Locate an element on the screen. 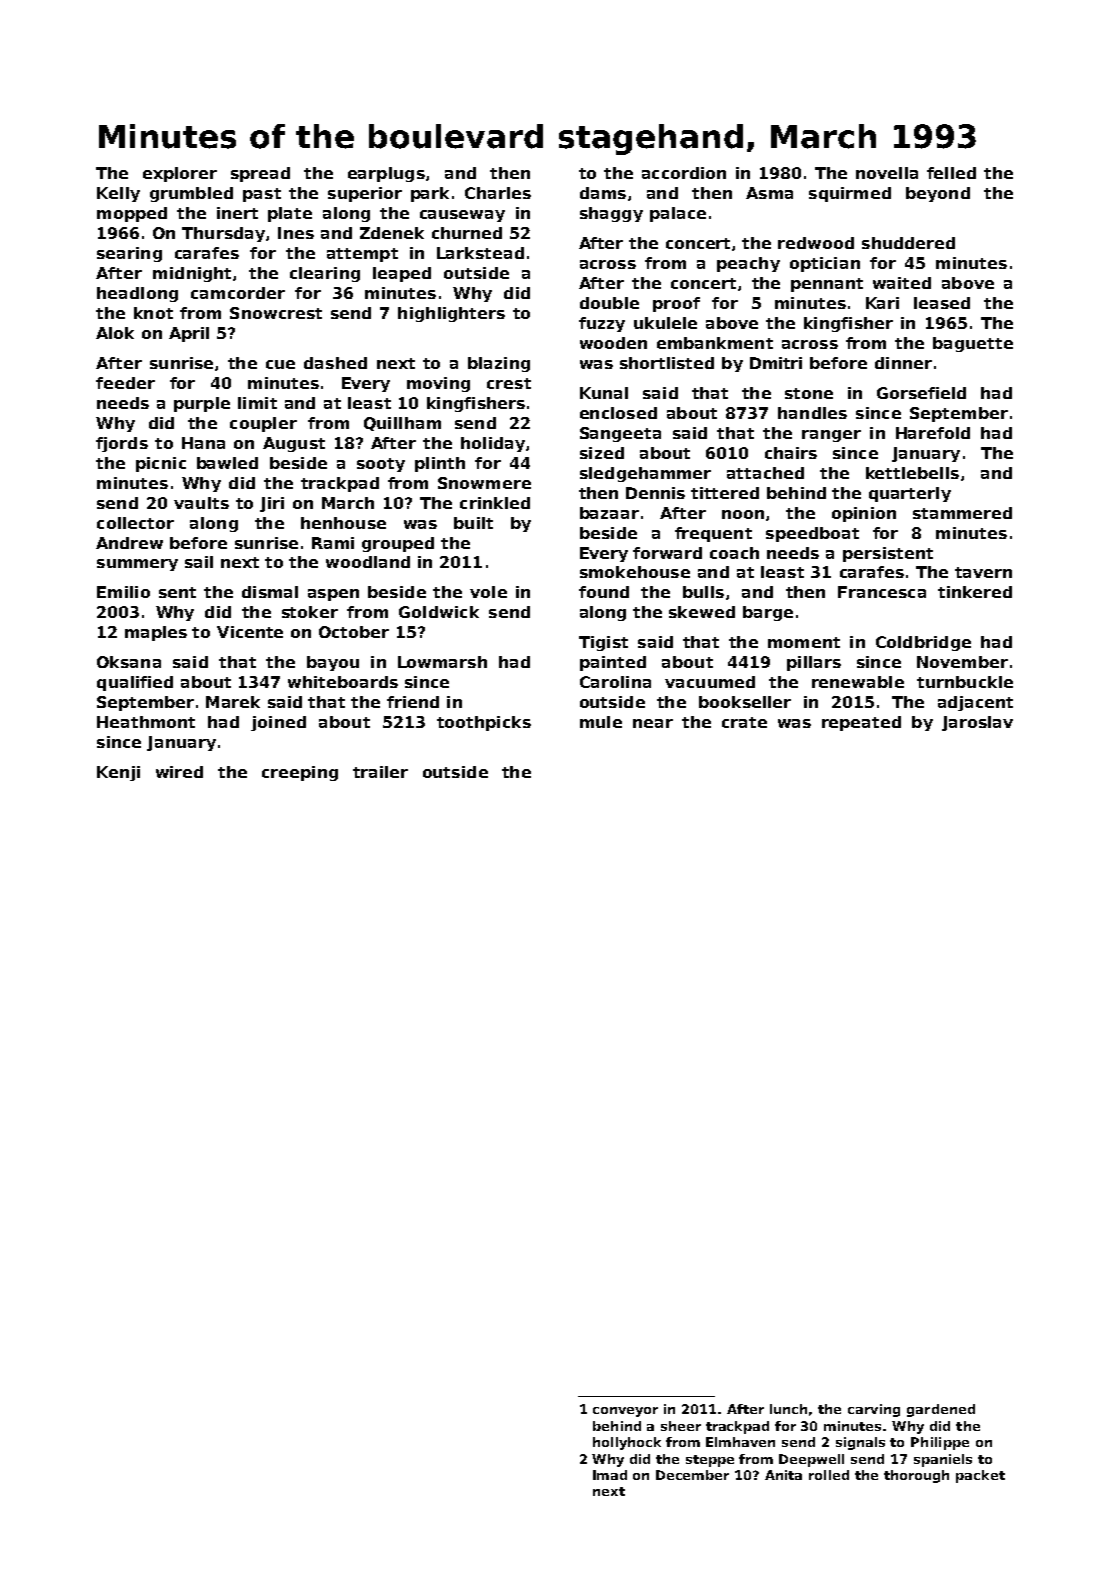  skewed is located at coordinates (702, 612).
